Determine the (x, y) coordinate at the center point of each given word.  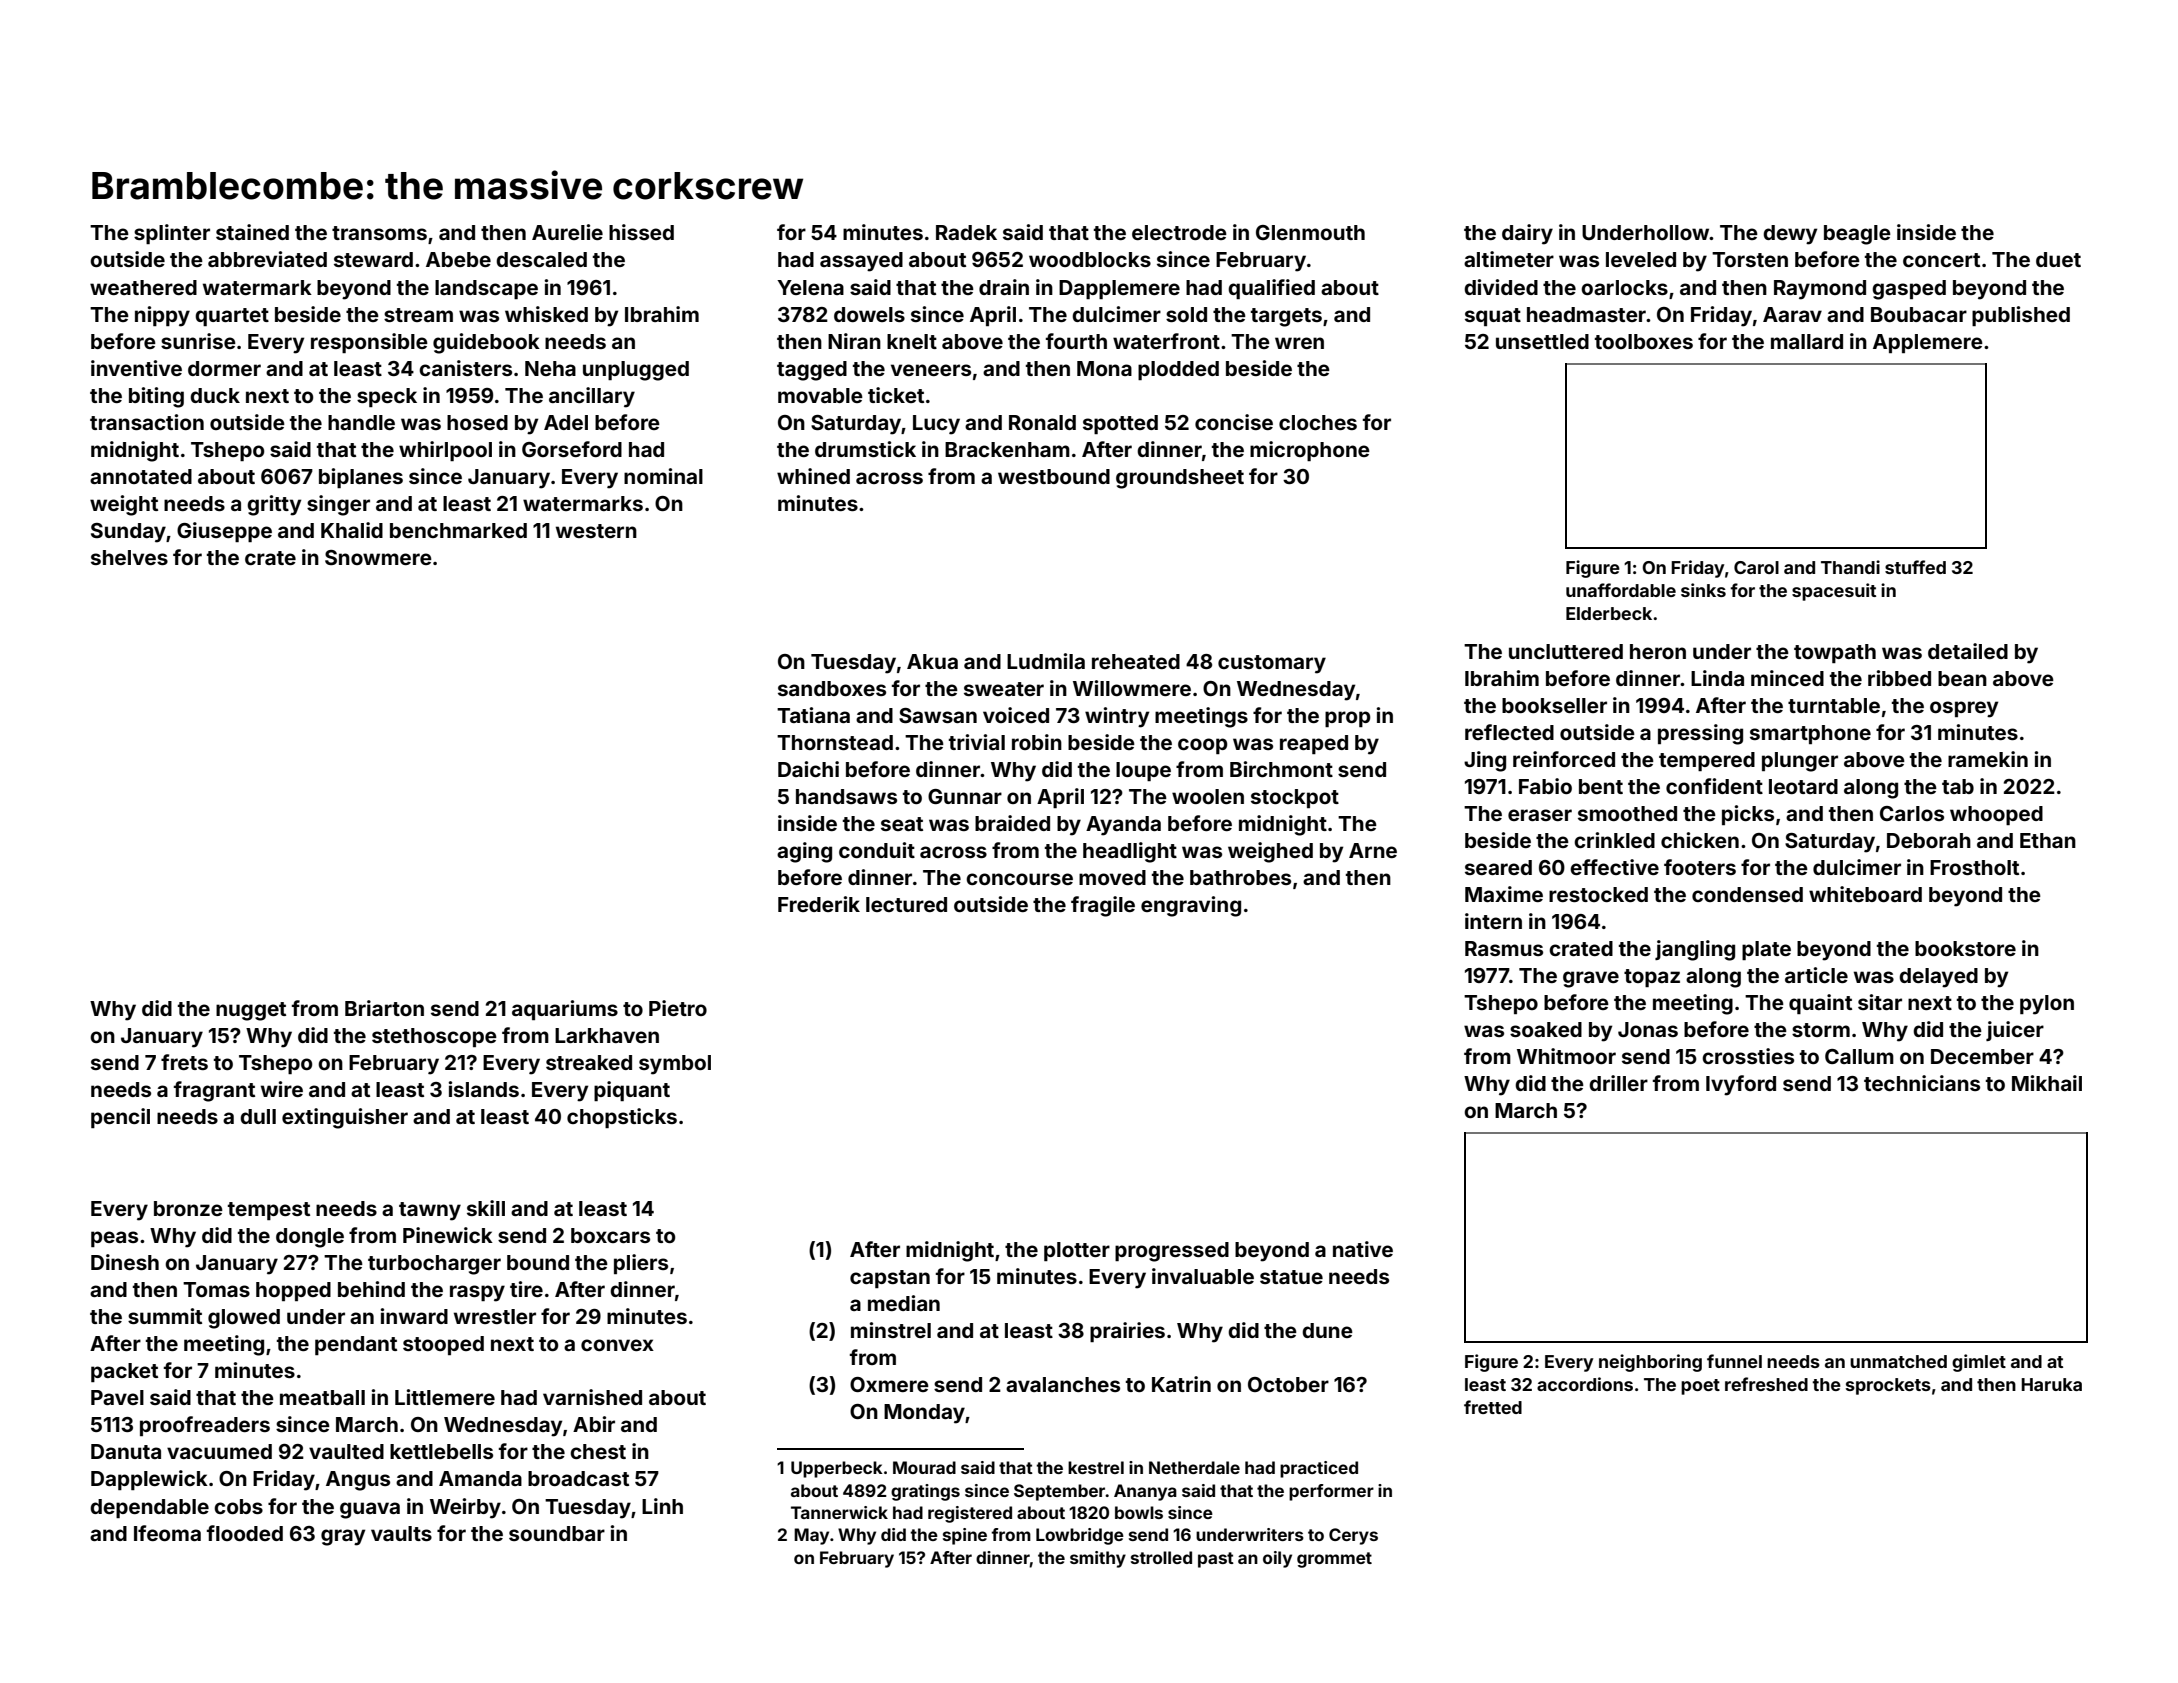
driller (1618, 1083)
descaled (541, 259)
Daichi (808, 769)
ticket (896, 395)
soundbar (557, 1533)
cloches (1318, 422)
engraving (1191, 906)
